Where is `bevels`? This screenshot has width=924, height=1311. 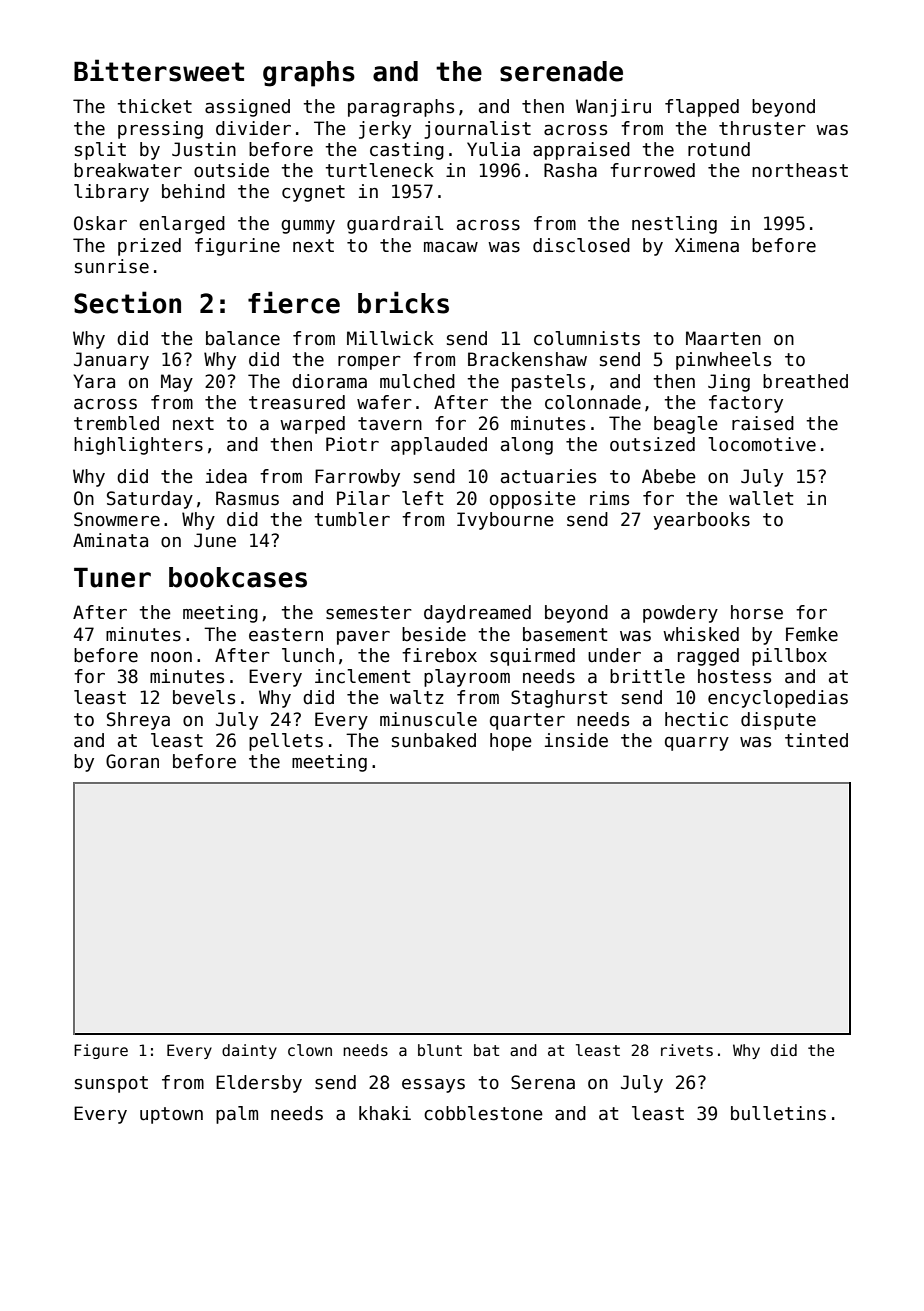
bevels is located at coordinates (204, 697).
